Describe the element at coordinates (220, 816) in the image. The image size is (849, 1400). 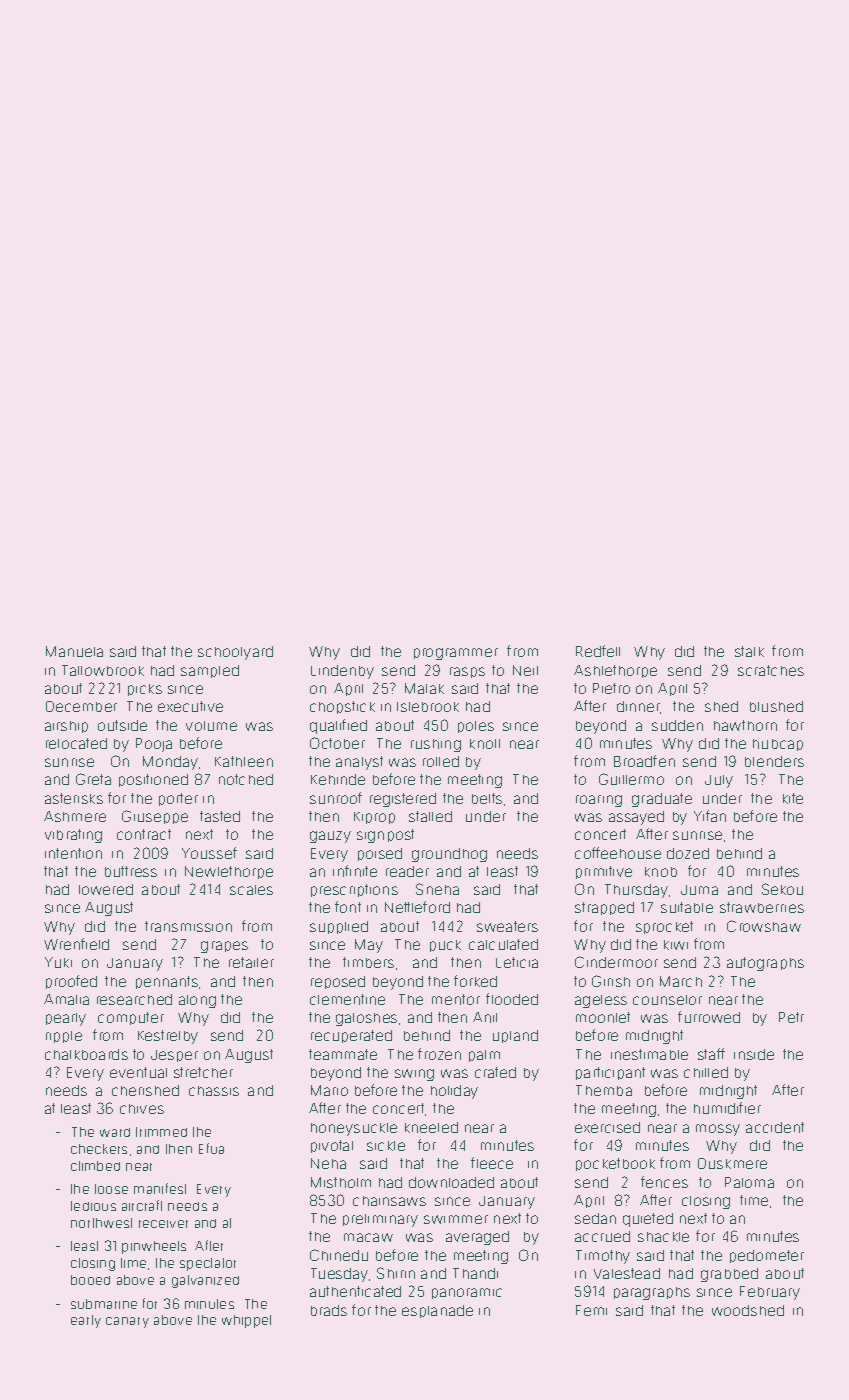
I see `tasted` at that location.
